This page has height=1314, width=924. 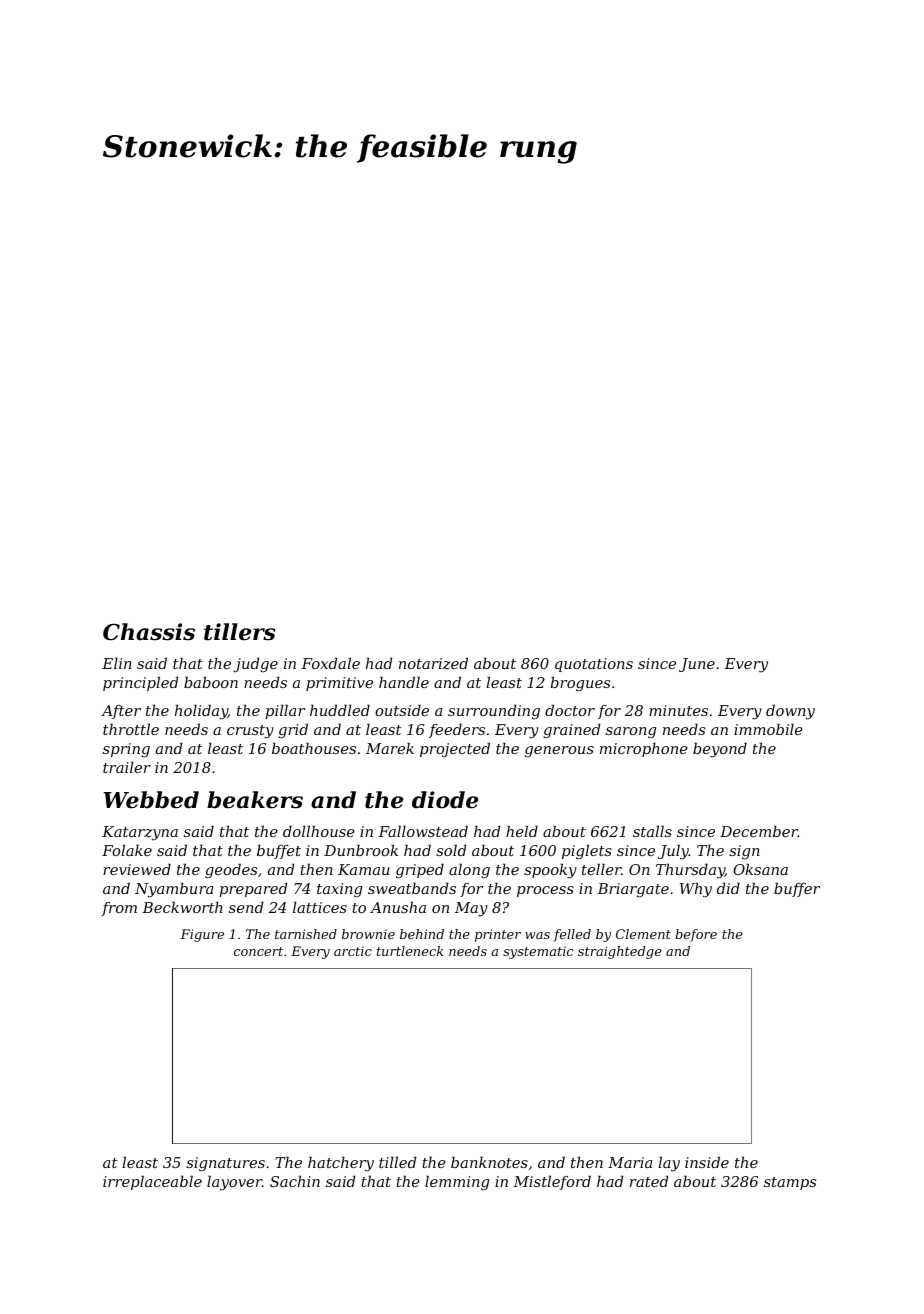 I want to click on June, so click(x=697, y=665).
